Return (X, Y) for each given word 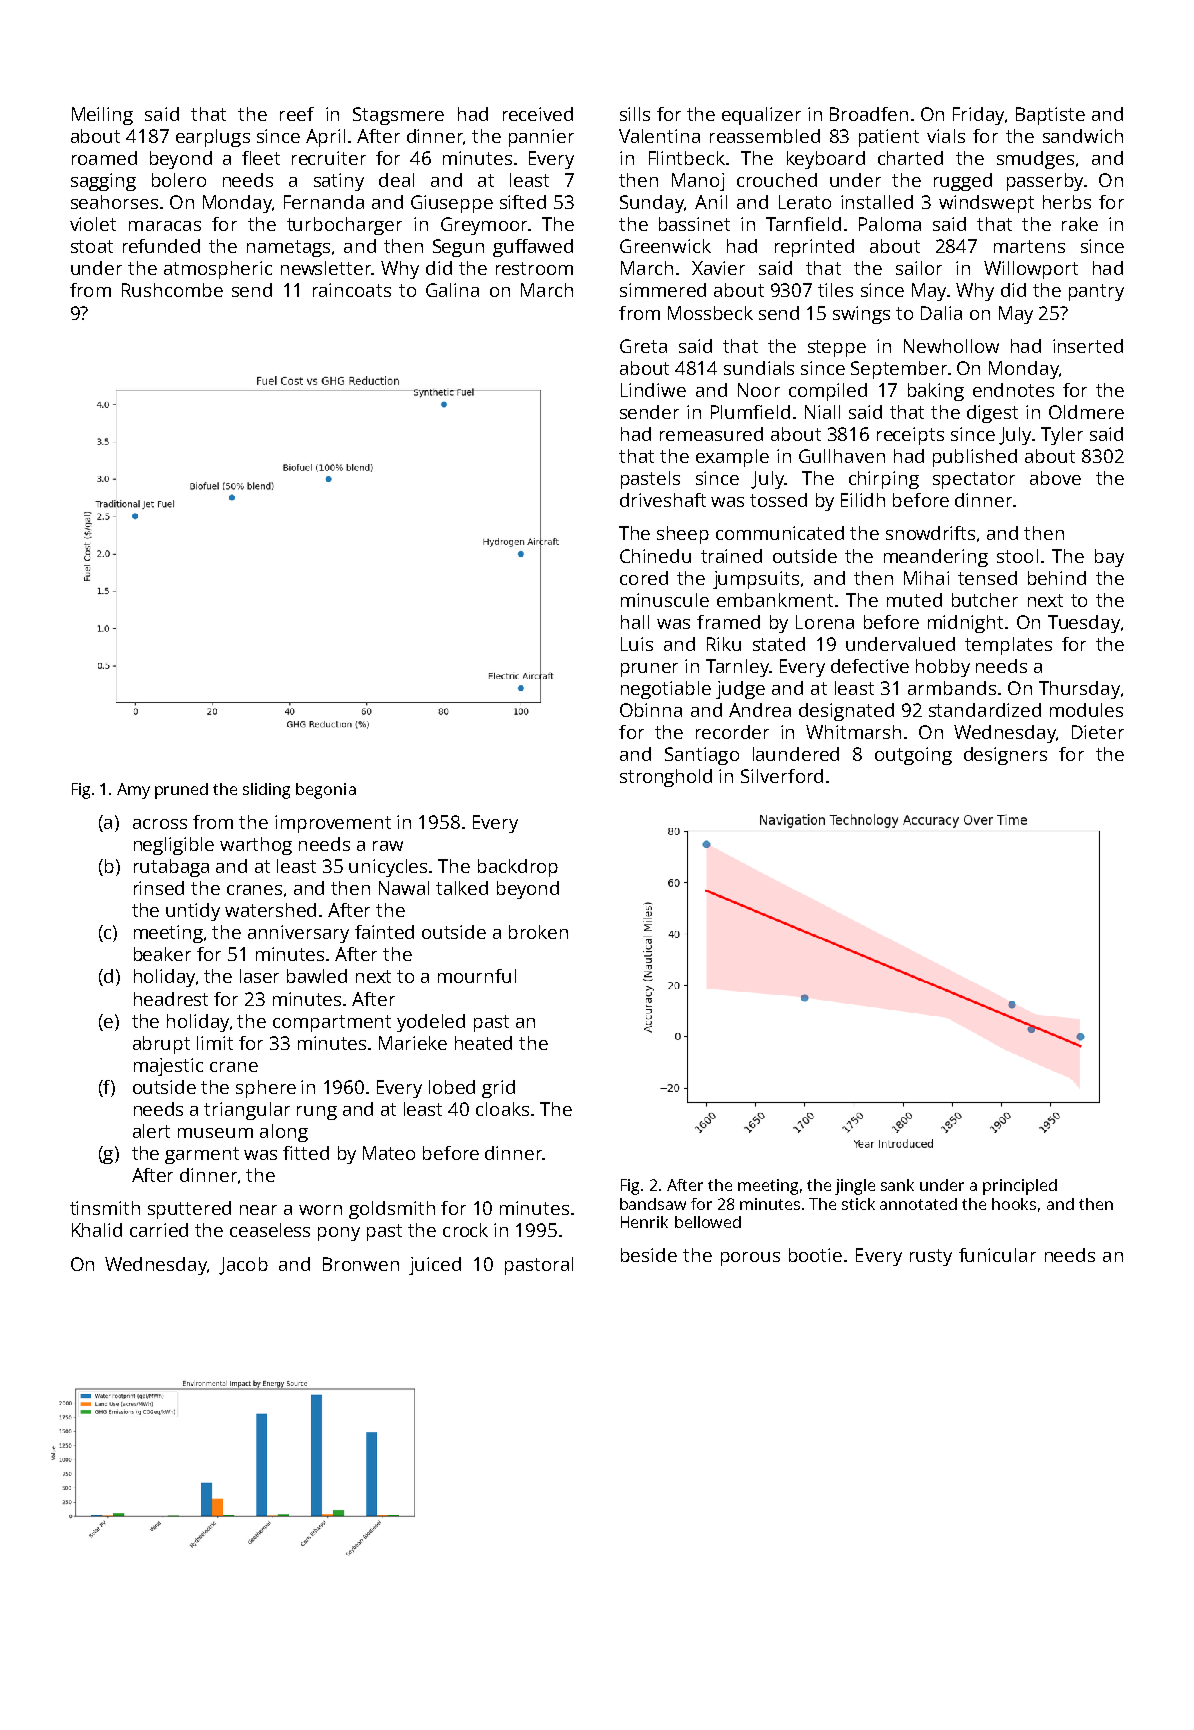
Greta (643, 346)
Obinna (651, 710)
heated (483, 1043)
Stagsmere (398, 116)
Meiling (102, 116)
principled (1020, 1187)
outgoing (913, 756)
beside (649, 1255)
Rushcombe (172, 290)
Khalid (97, 1230)
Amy (133, 791)
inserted (1088, 346)
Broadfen (869, 114)
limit (215, 1043)
